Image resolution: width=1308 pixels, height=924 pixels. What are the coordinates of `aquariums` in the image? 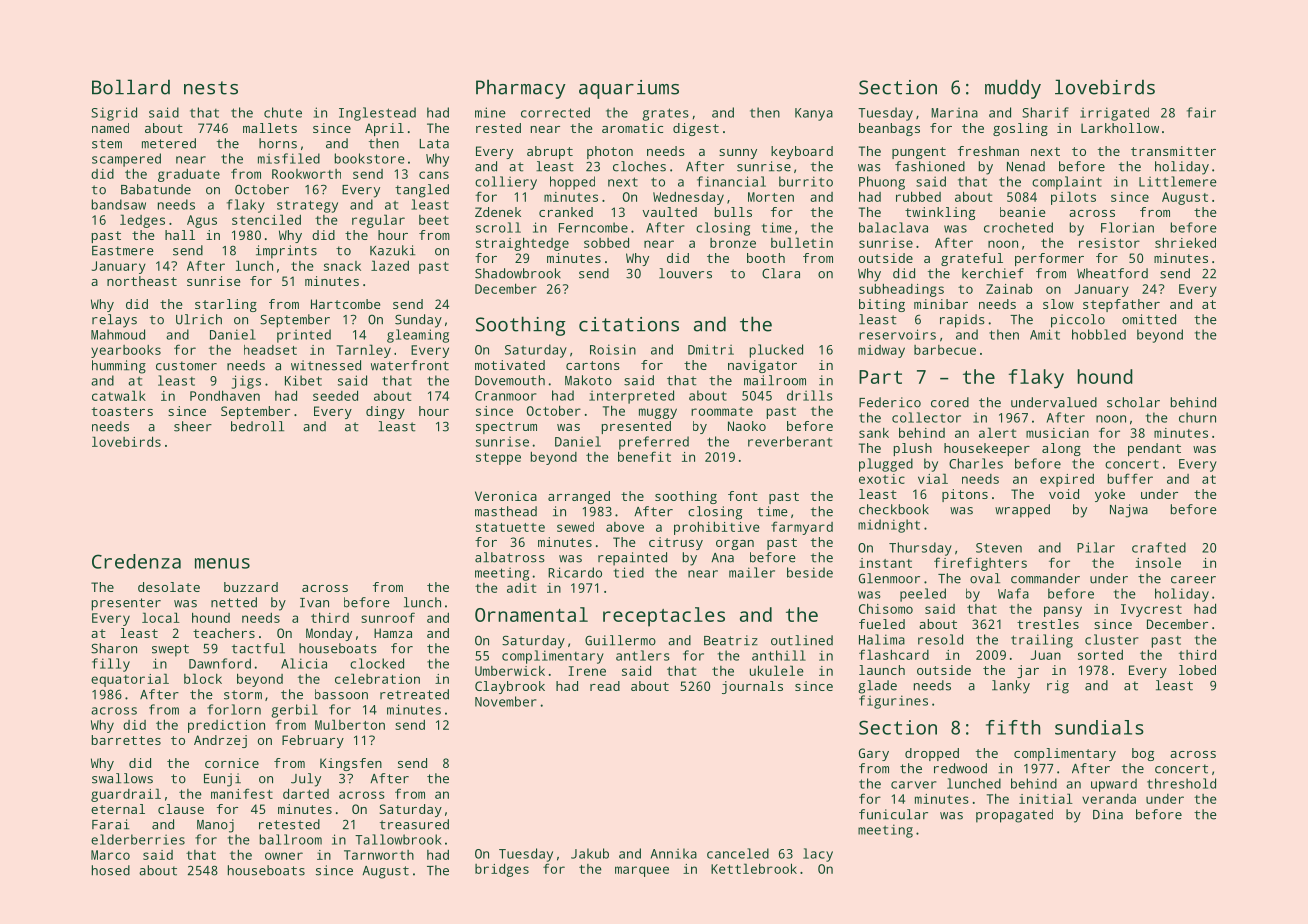 It's located at (629, 89).
